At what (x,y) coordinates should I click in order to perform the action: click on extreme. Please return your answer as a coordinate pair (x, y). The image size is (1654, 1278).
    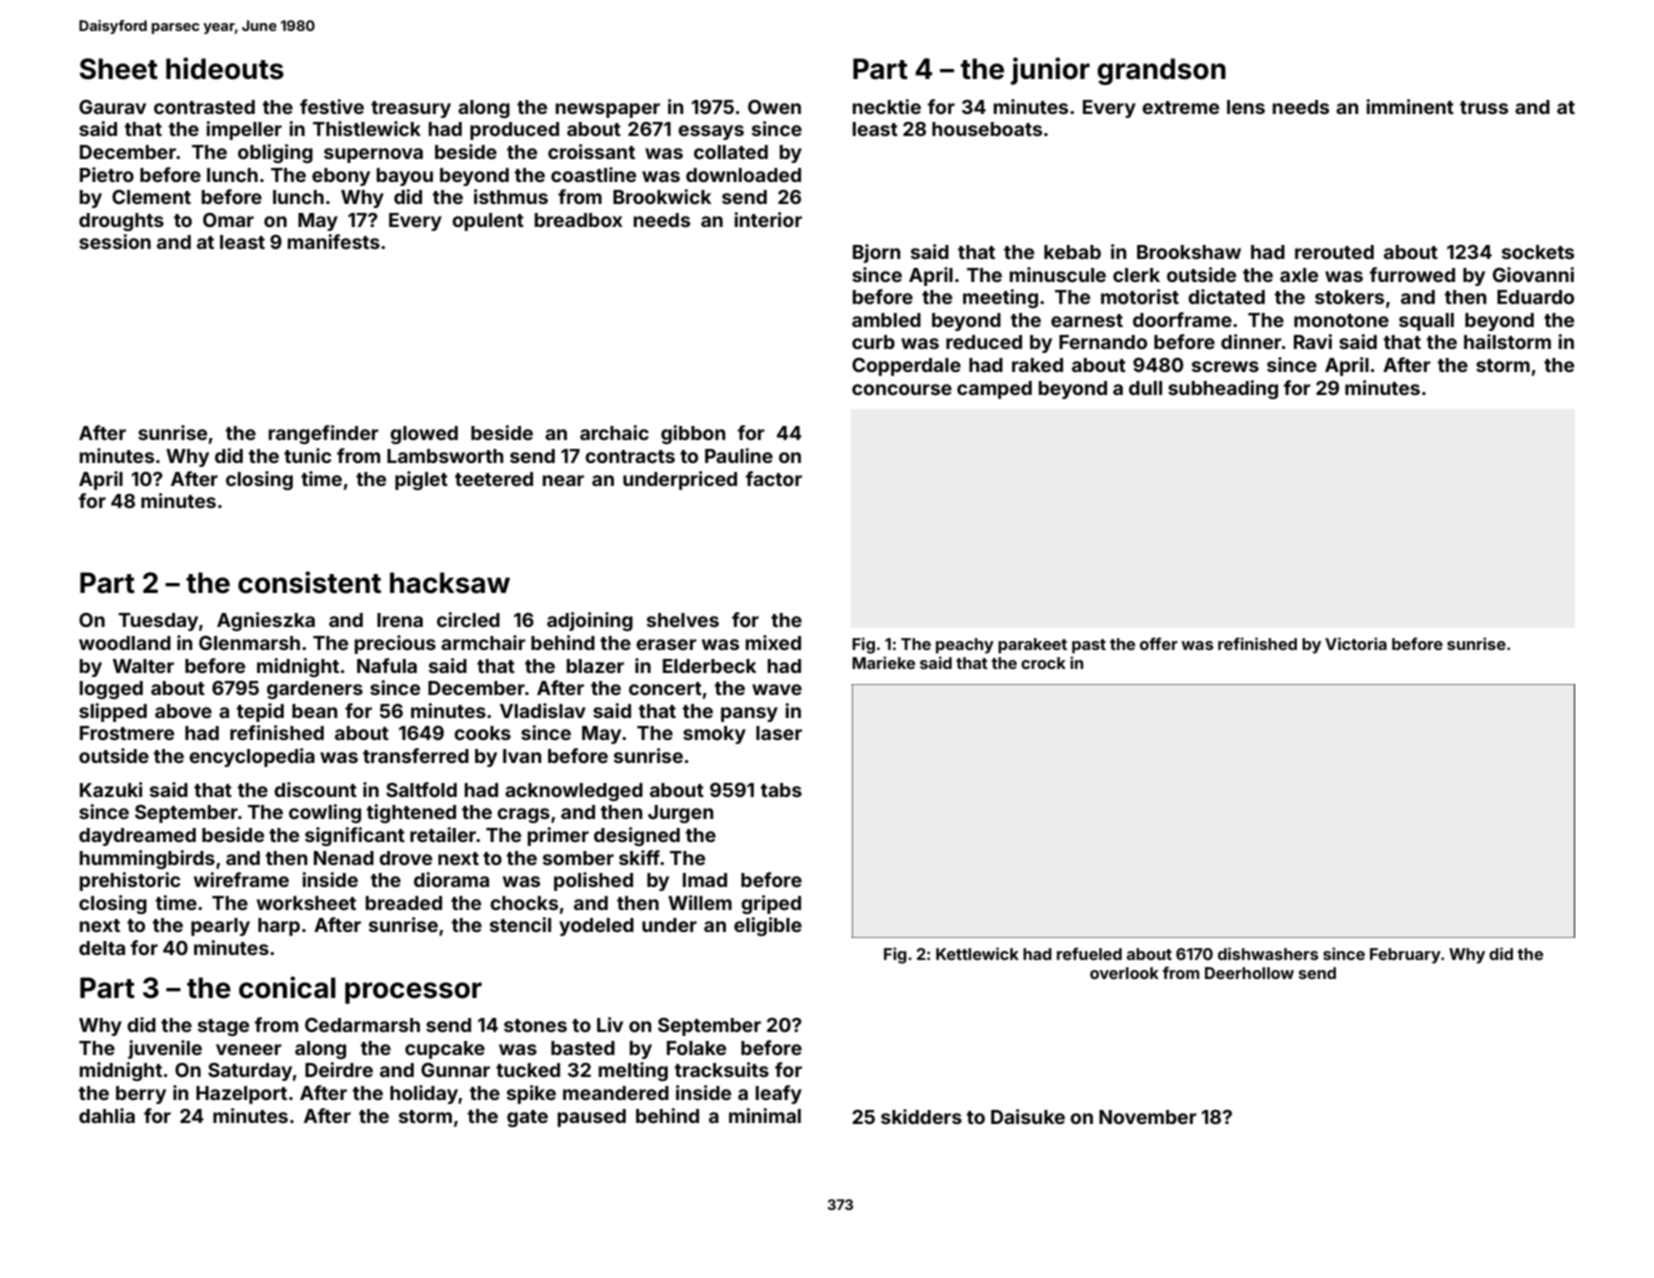
    Looking at the image, I should click on (1180, 107).
